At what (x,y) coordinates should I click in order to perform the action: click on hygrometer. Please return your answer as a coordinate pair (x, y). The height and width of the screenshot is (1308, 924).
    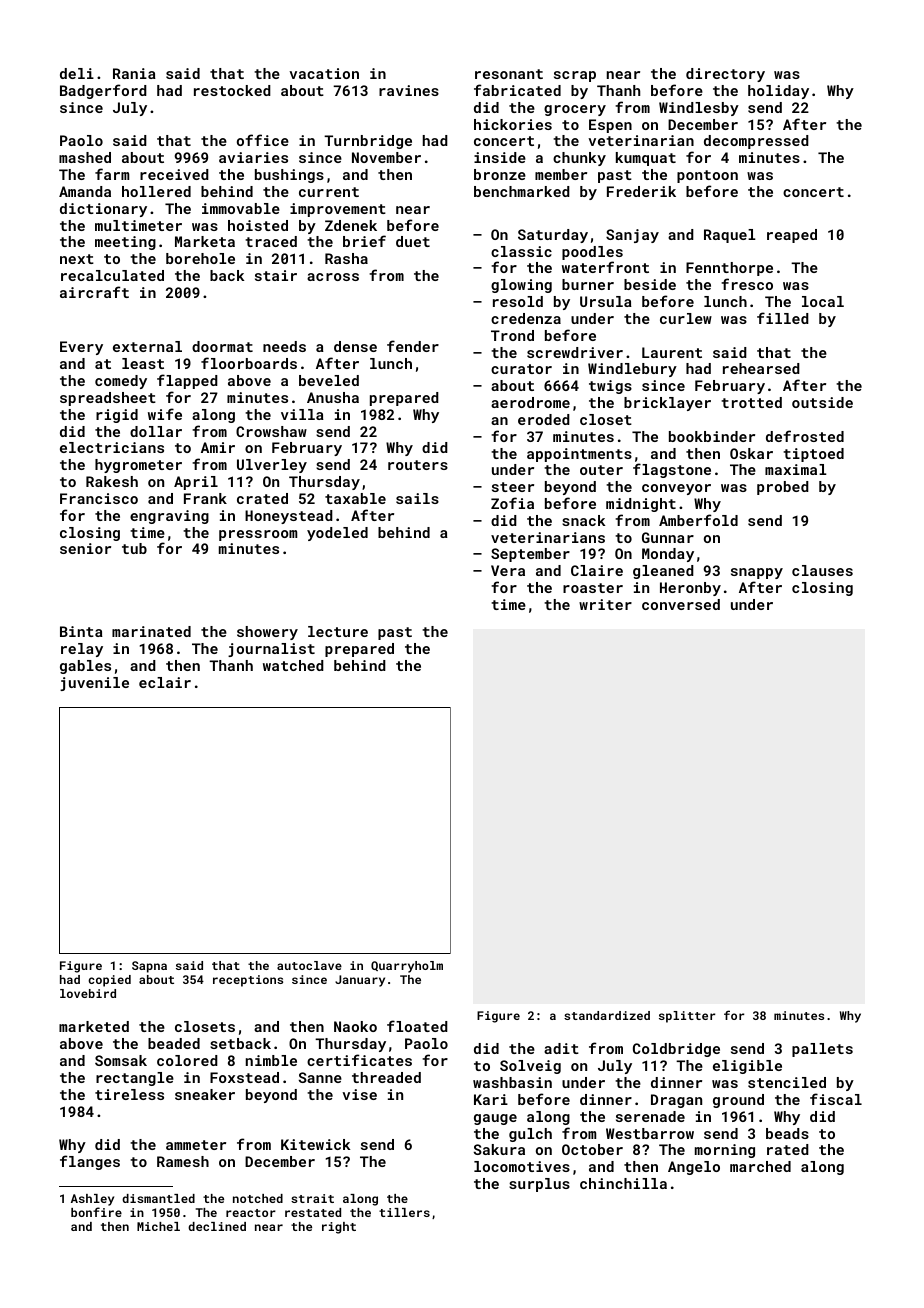
    Looking at the image, I should click on (138, 466).
